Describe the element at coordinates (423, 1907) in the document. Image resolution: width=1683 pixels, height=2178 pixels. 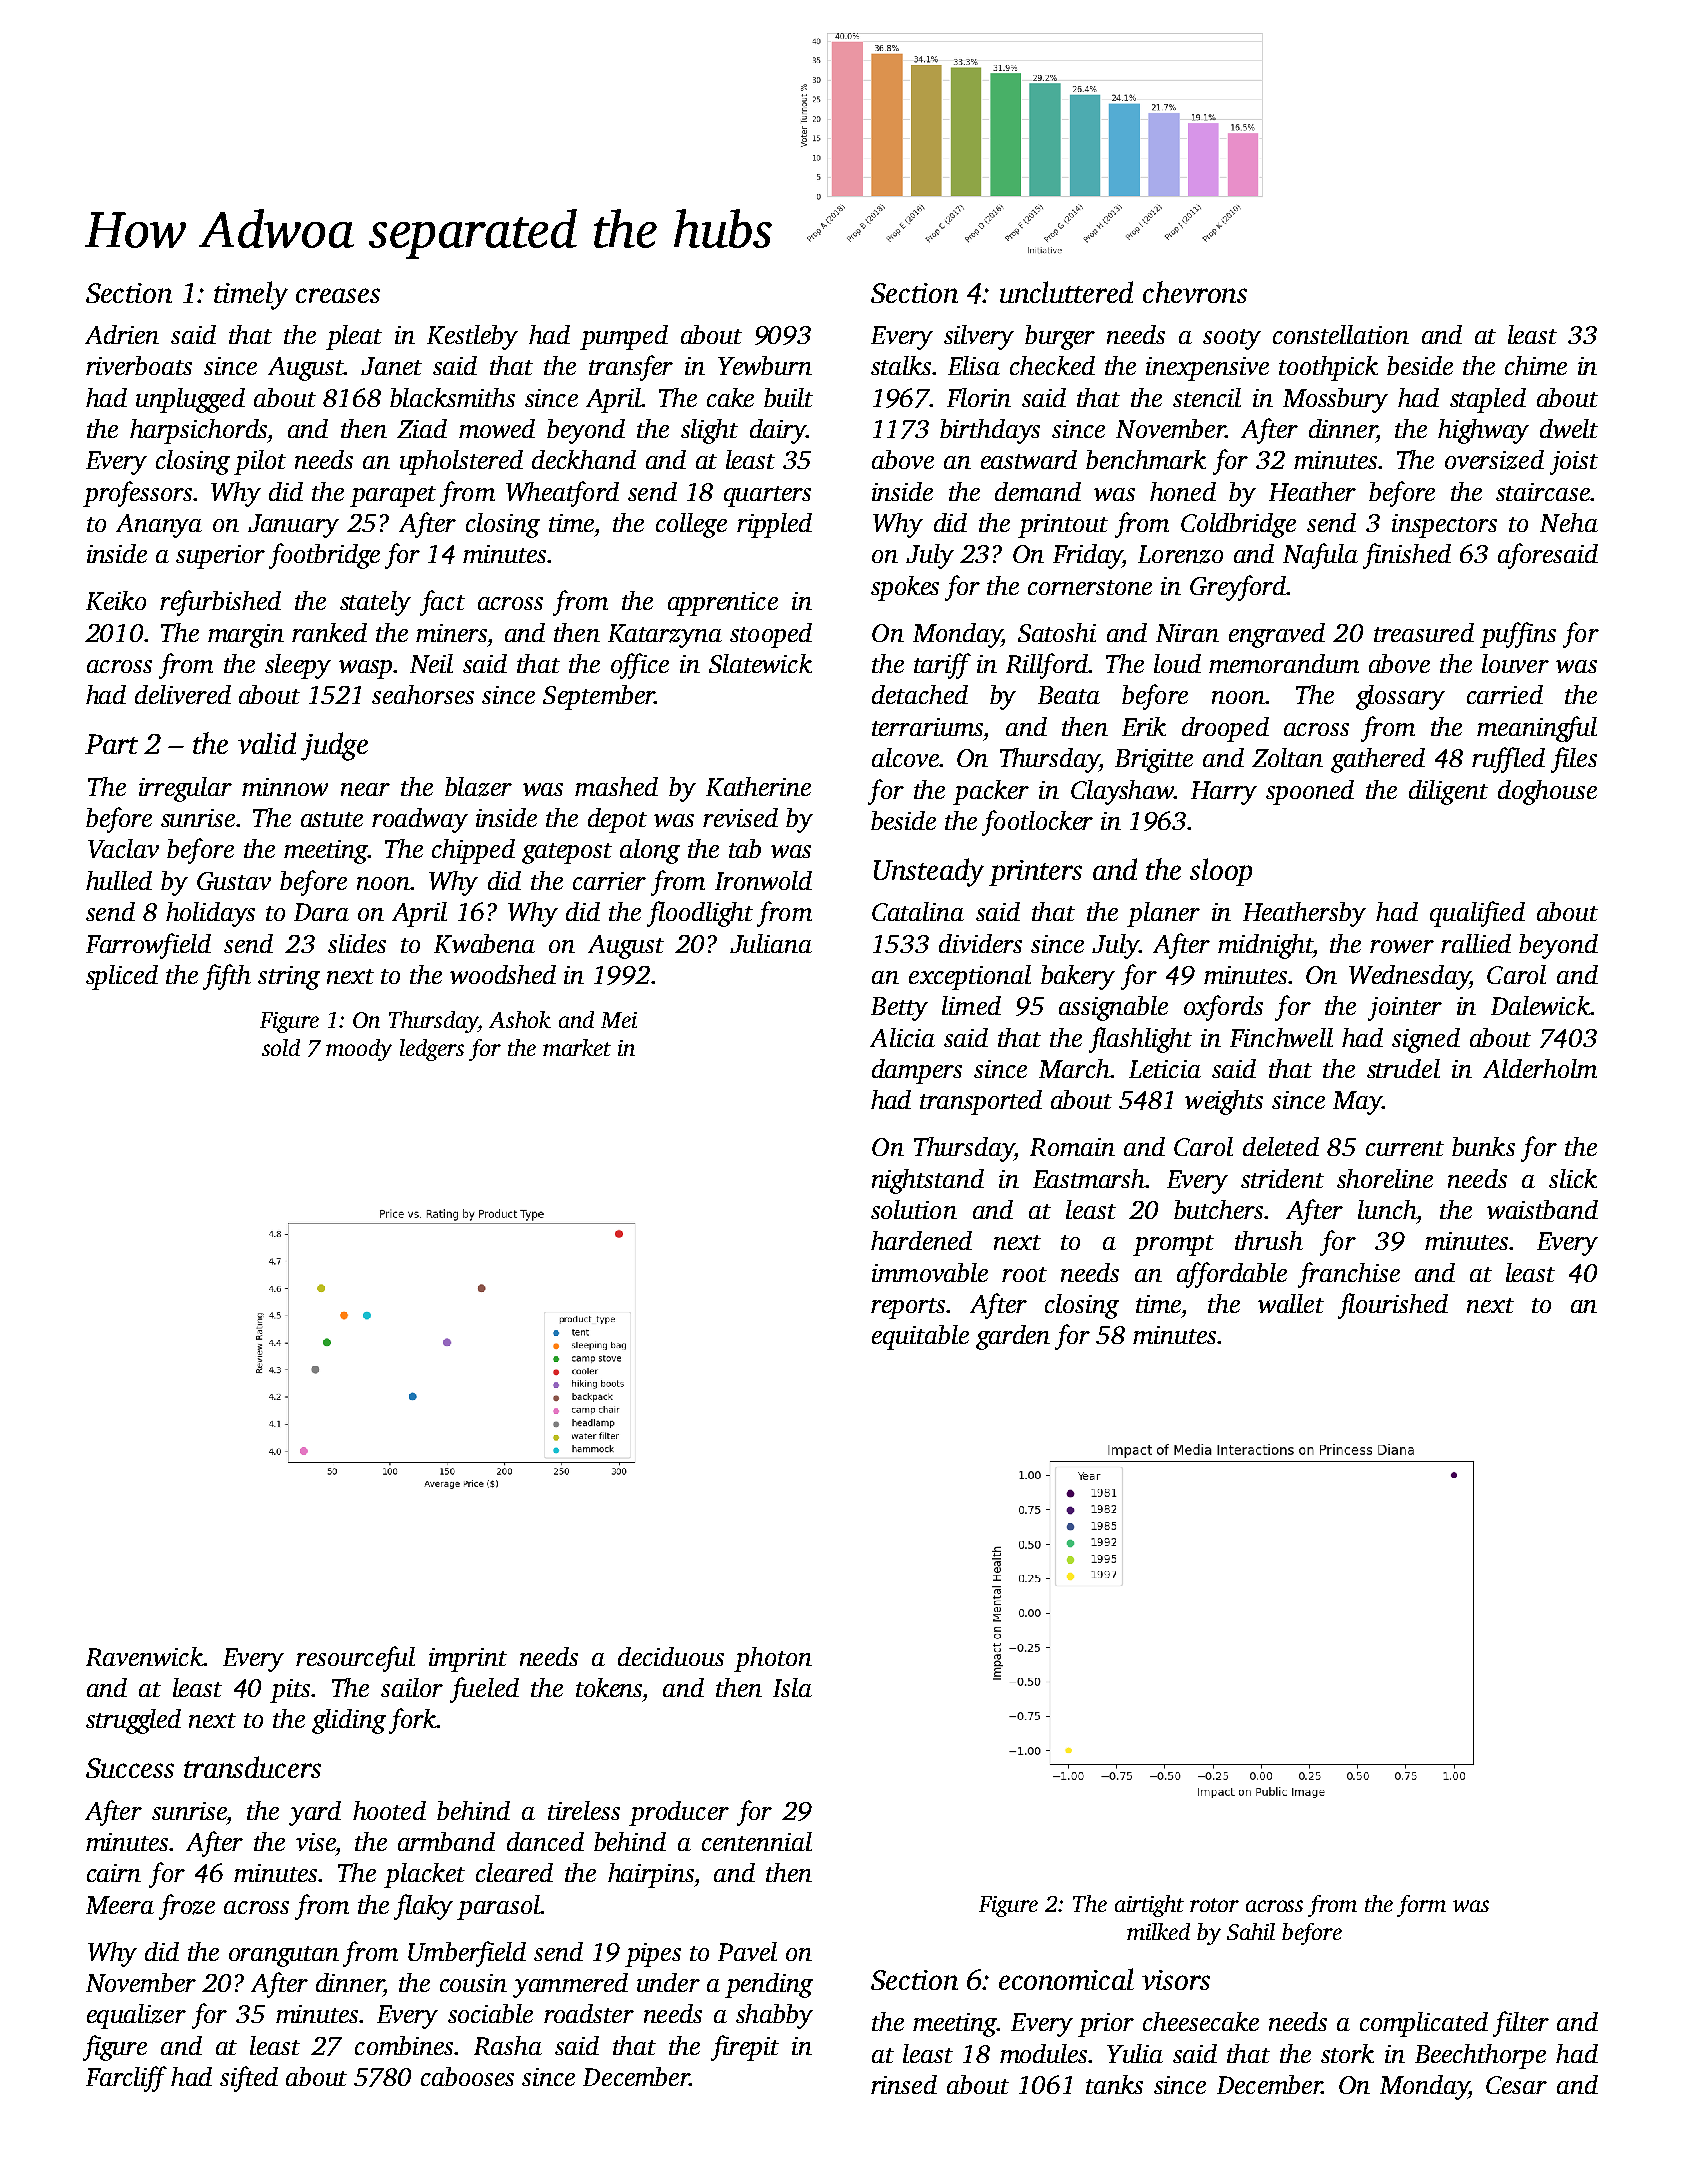
I see `flaky` at that location.
